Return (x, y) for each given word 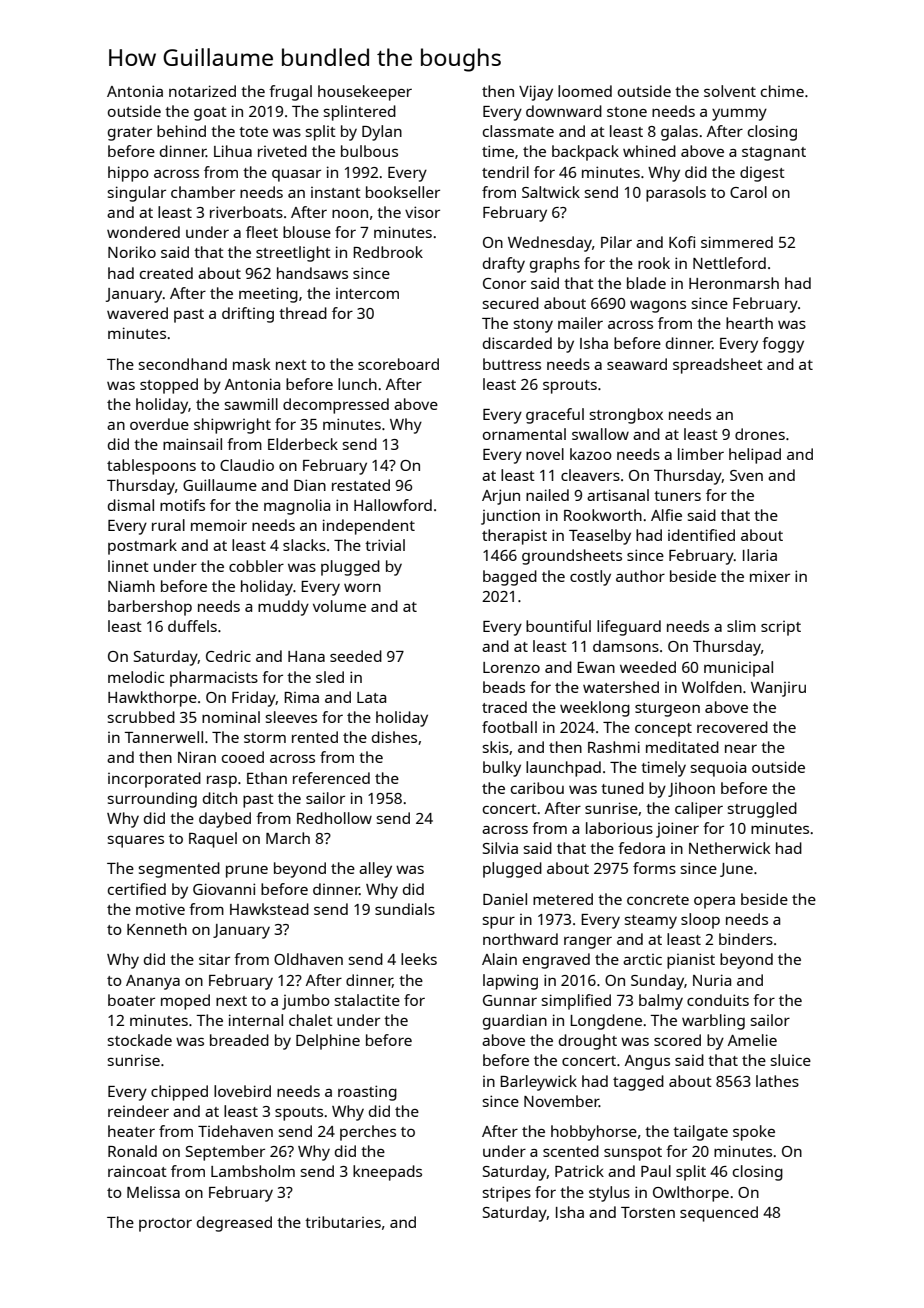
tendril (505, 172)
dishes (394, 737)
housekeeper (365, 93)
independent (369, 527)
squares (136, 841)
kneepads (387, 1173)
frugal (290, 93)
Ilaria (760, 555)
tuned (622, 788)
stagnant (774, 154)
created (166, 273)
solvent (730, 91)
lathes (777, 1081)
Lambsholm (253, 1171)
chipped (179, 1093)
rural (168, 525)
